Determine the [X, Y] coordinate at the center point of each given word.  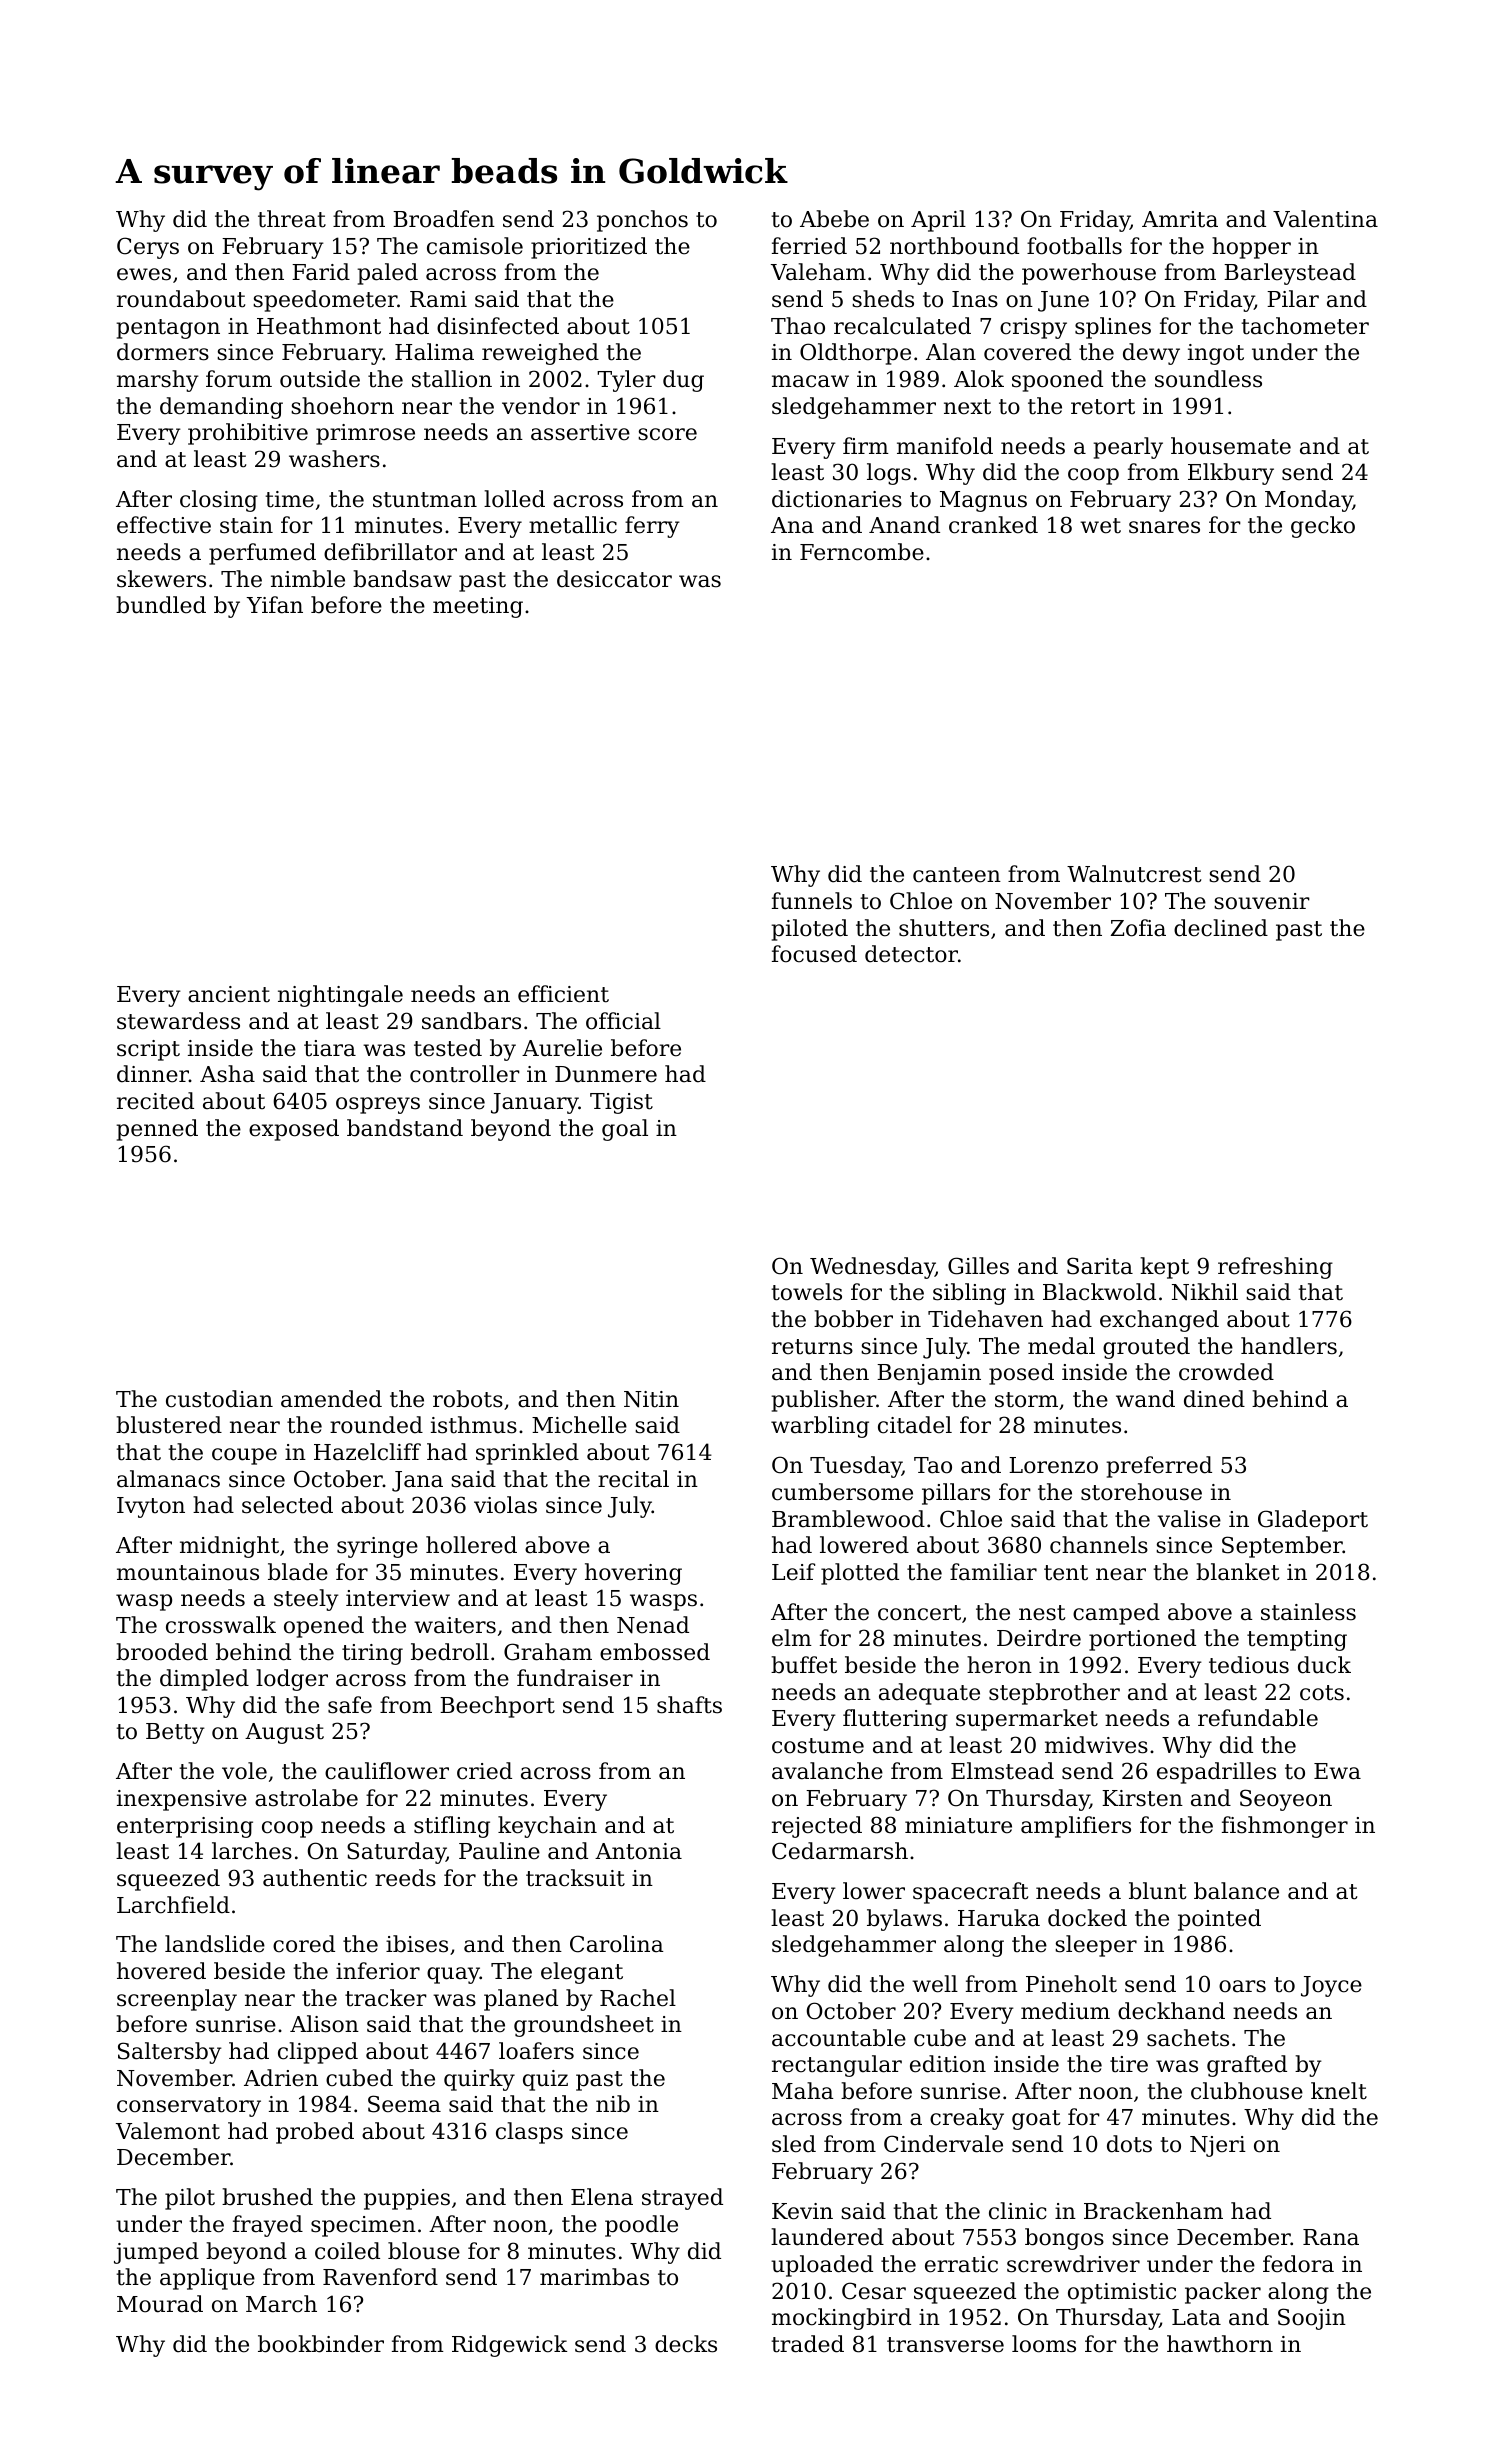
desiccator [614, 579]
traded [807, 2344]
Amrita [1180, 219]
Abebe [834, 219]
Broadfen [444, 219]
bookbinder [321, 2344]
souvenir [1262, 901]
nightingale [340, 996]
